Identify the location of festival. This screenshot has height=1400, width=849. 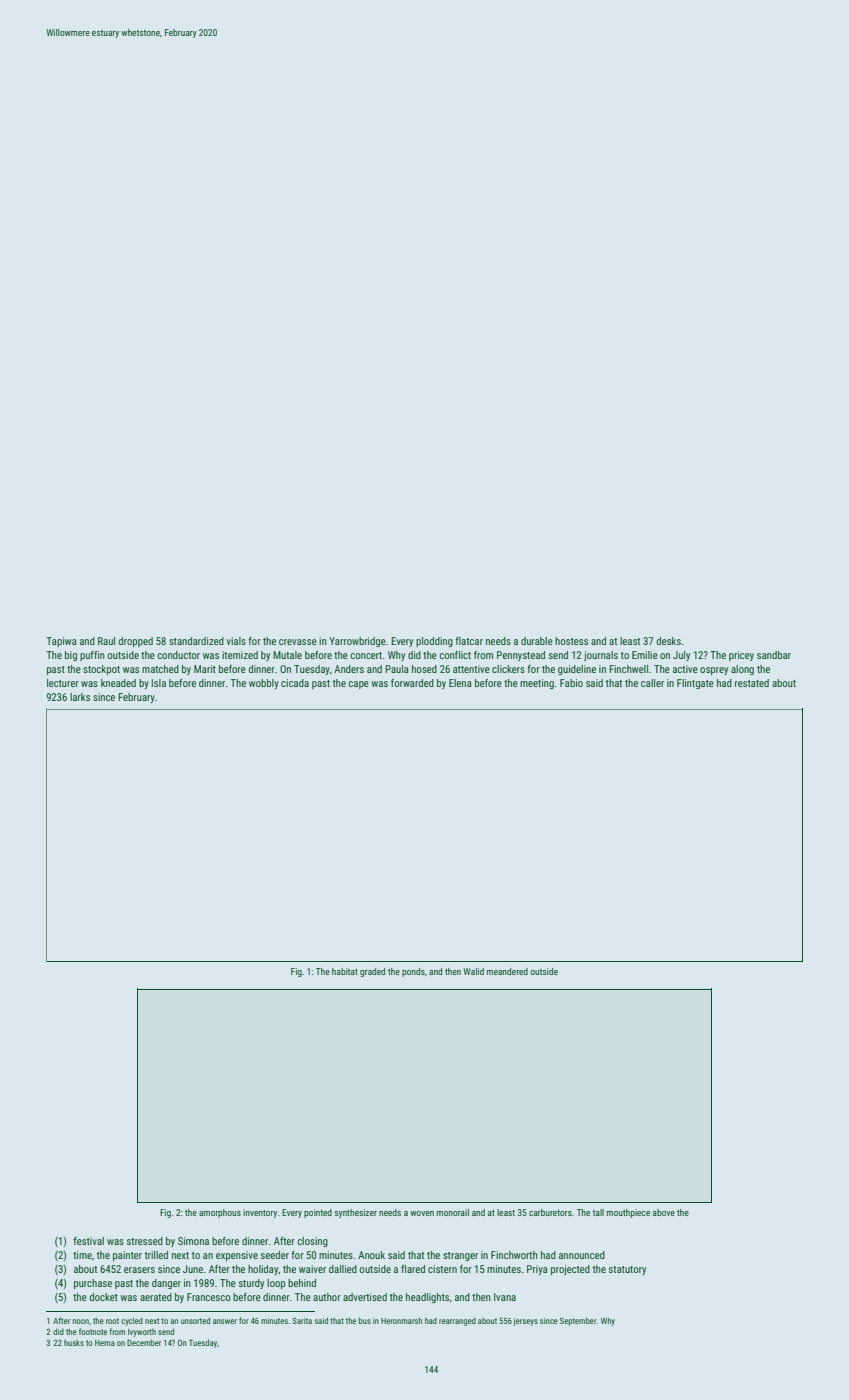
(88, 1241).
